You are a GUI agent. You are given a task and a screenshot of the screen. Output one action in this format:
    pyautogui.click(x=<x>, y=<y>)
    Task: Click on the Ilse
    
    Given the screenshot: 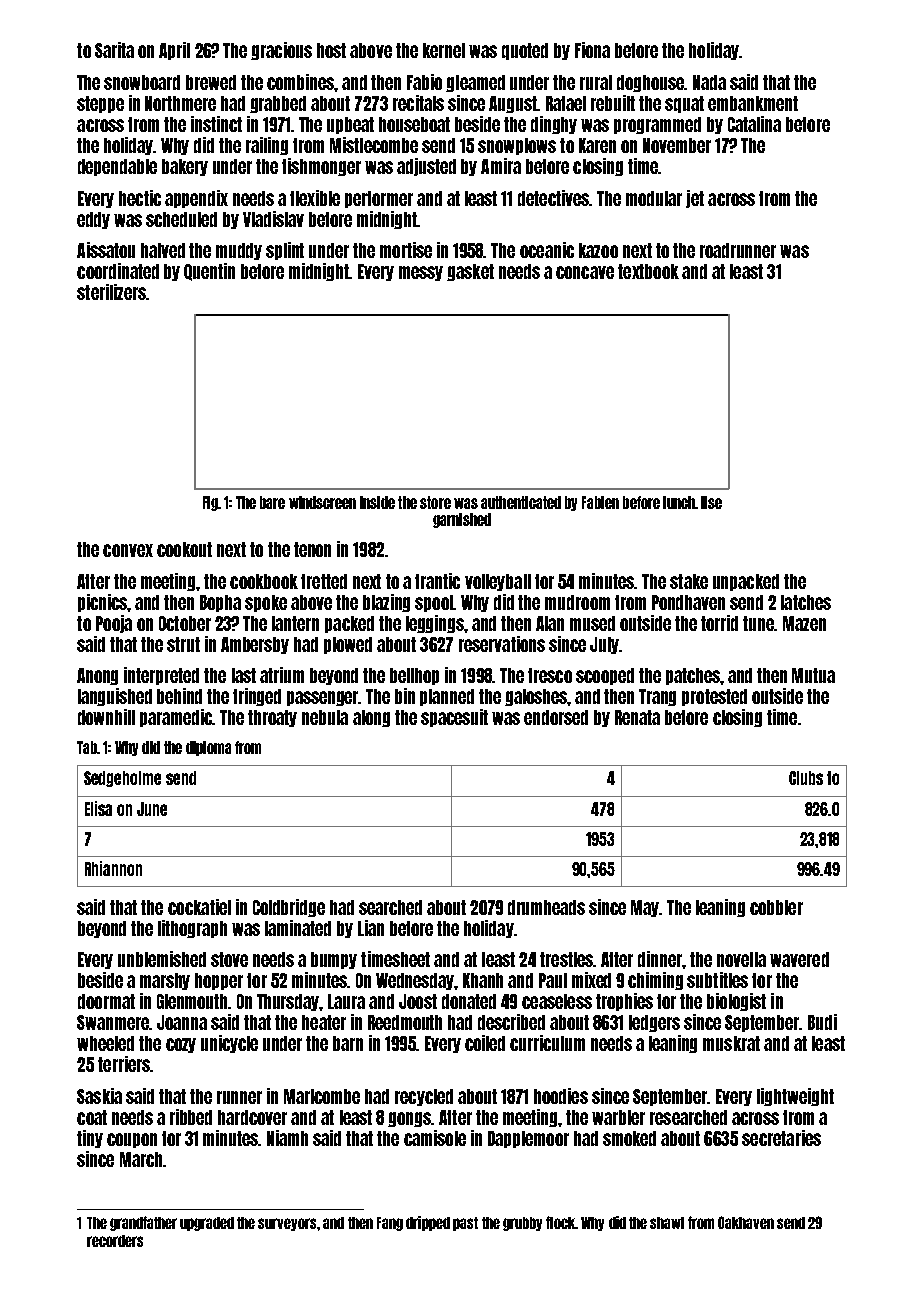 What is the action you would take?
    pyautogui.click(x=711, y=502)
